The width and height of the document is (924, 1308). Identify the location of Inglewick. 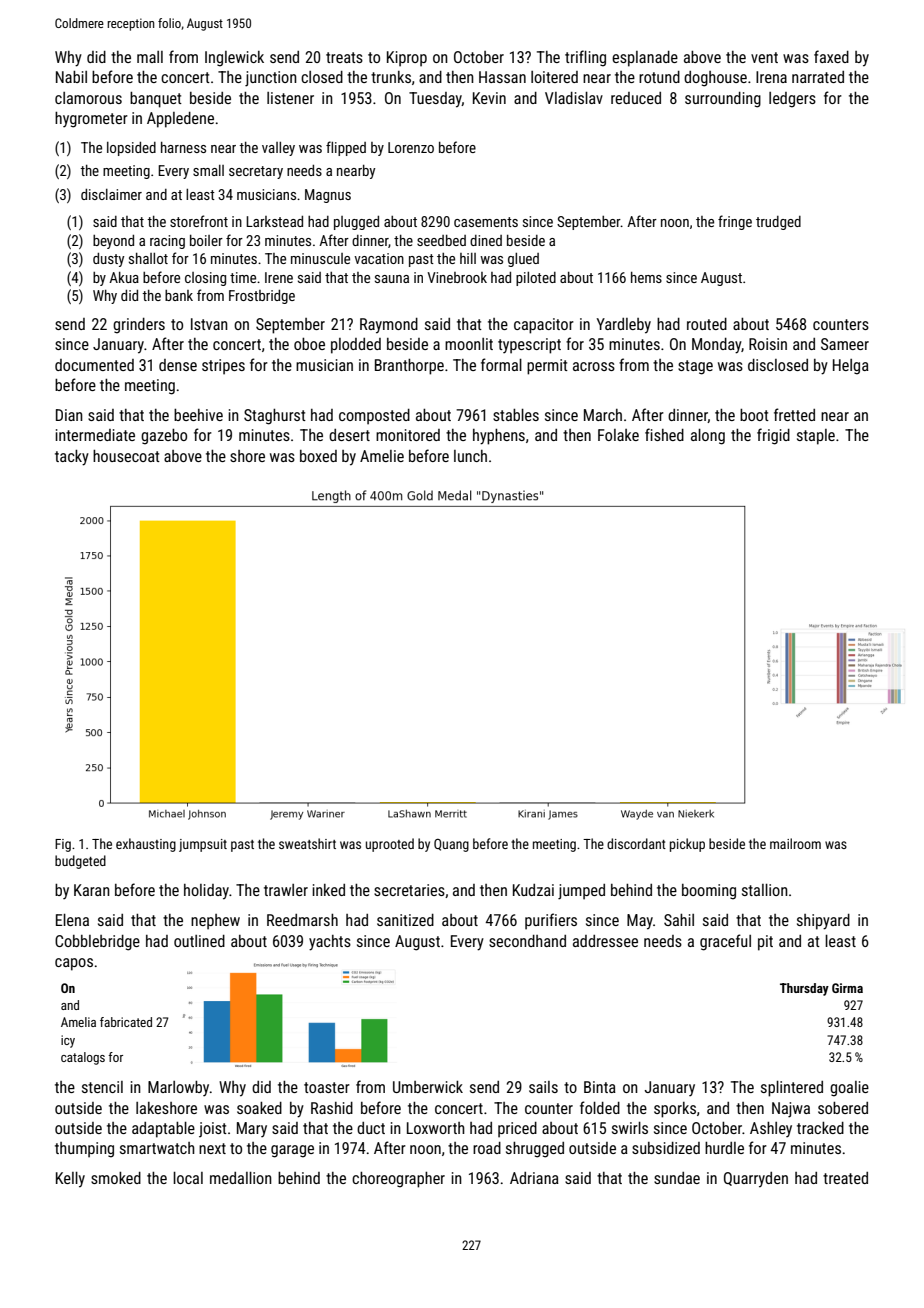
(234, 59).
